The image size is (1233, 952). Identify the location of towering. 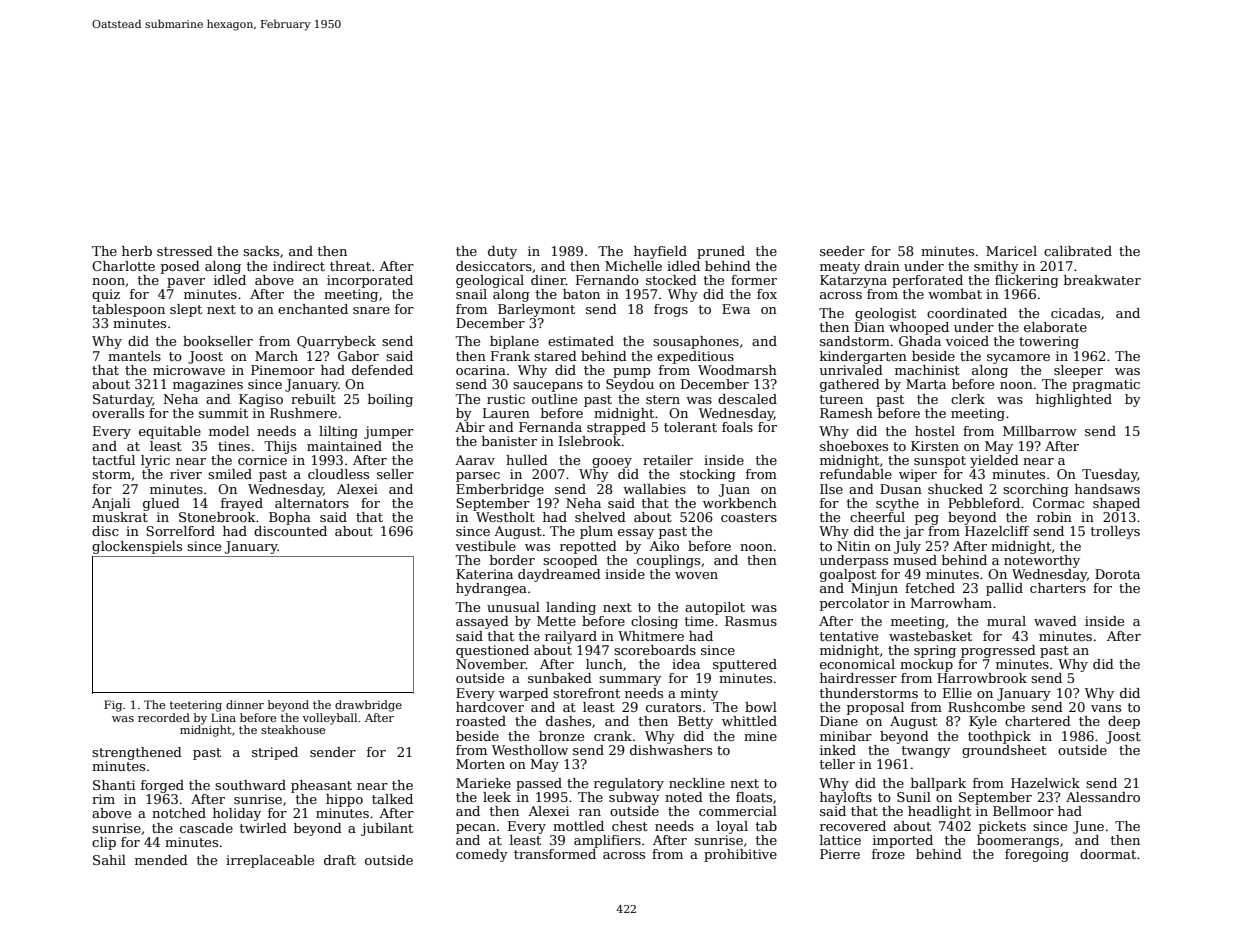
(1049, 342).
